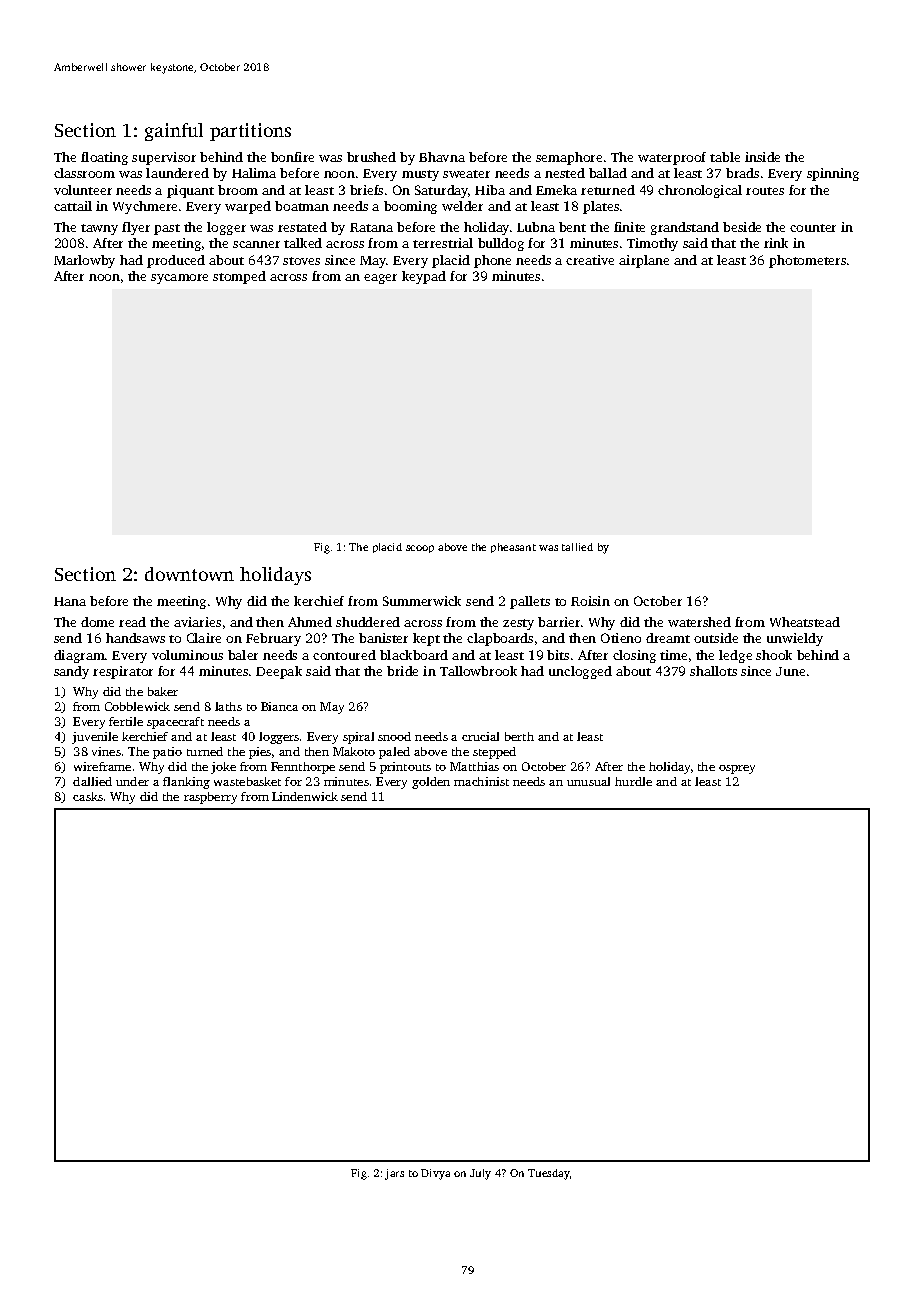  I want to click on floating, so click(104, 158).
